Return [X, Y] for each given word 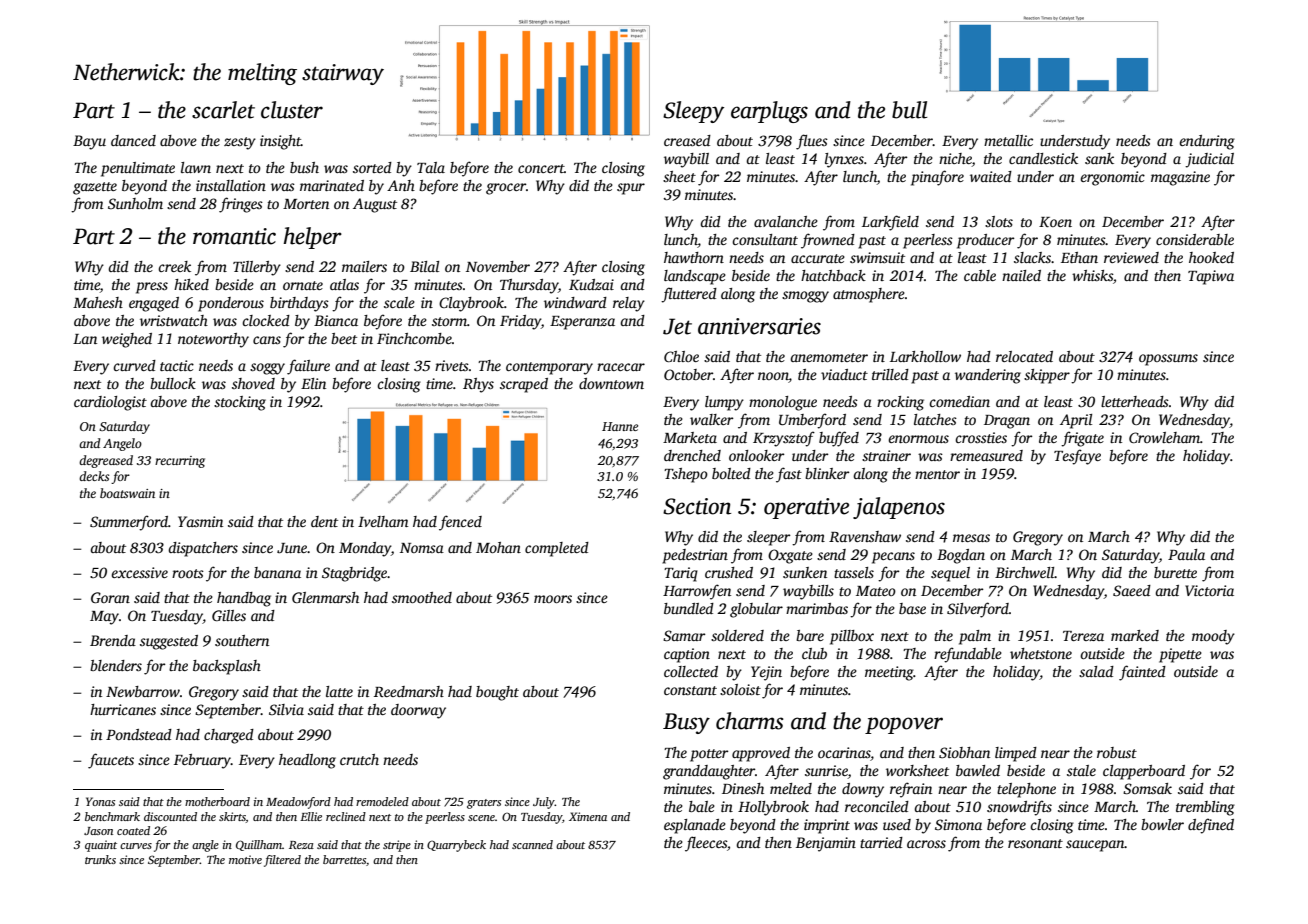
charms [750, 721]
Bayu [89, 142]
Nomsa [422, 548]
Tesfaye [1077, 457]
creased [687, 140]
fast [789, 475]
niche [955, 160]
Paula [1186, 554]
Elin [313, 383]
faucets [111, 761]
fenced [460, 523]
